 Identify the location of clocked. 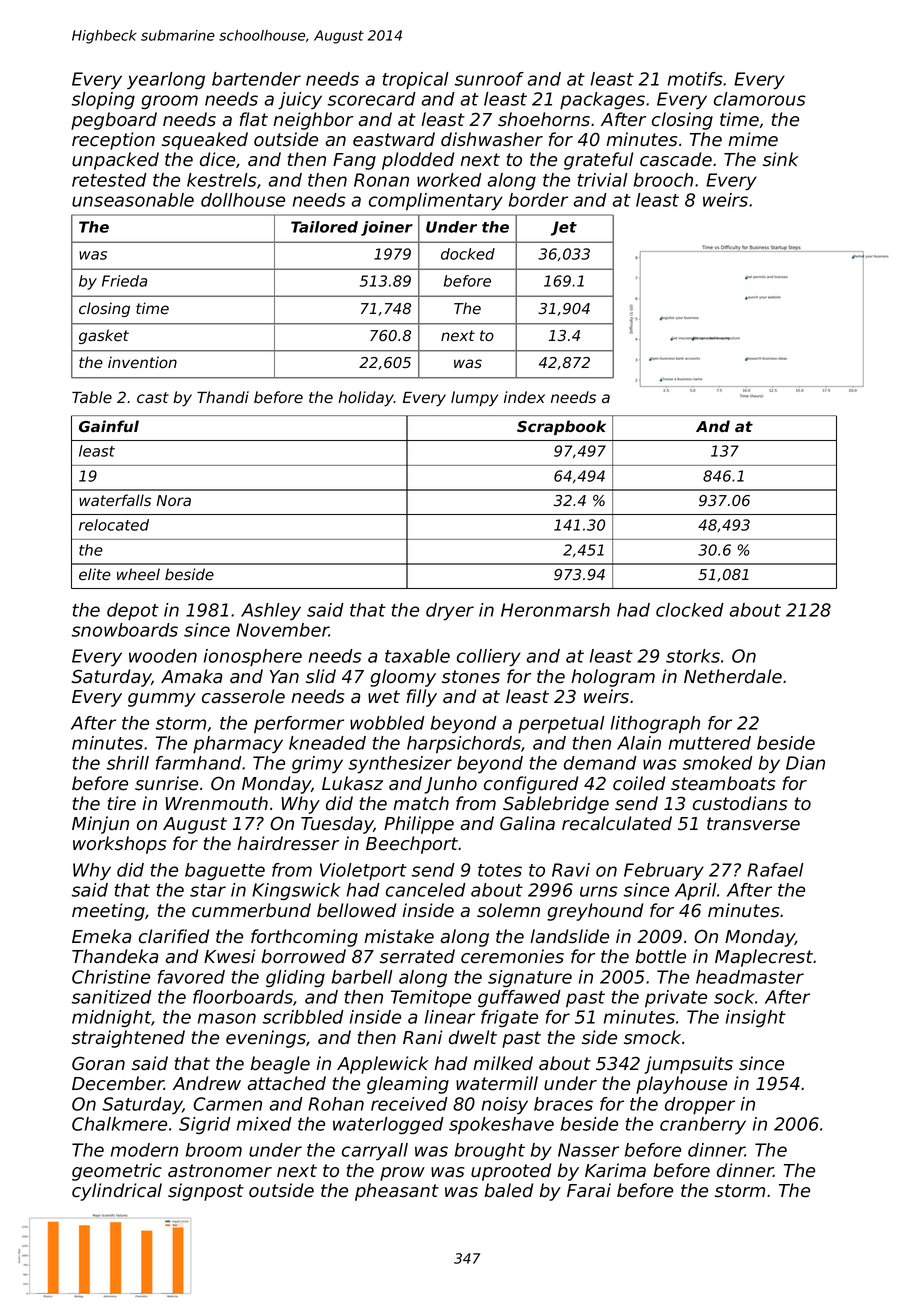
(690, 610).
